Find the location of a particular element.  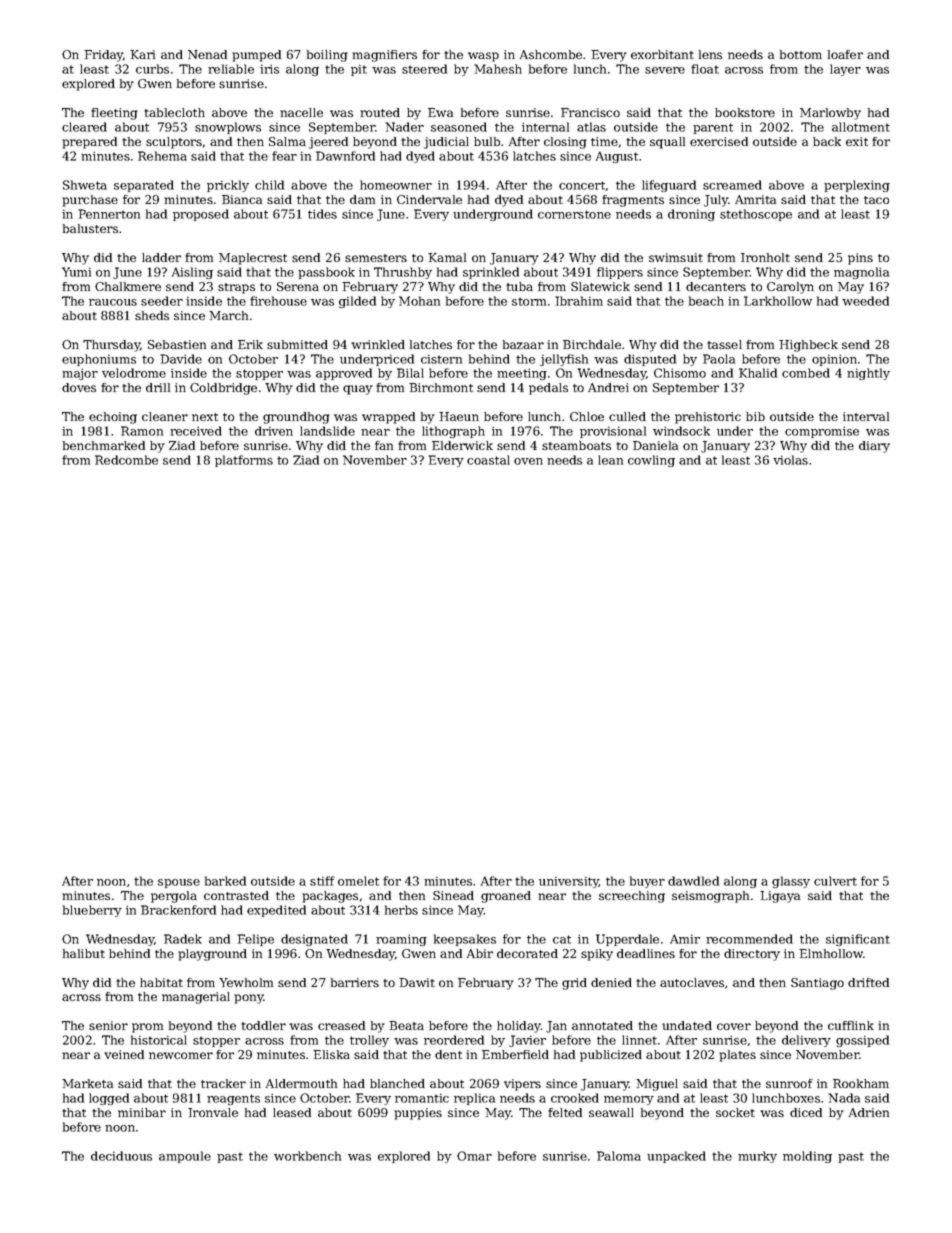

cufflink is located at coordinates (851, 1025).
